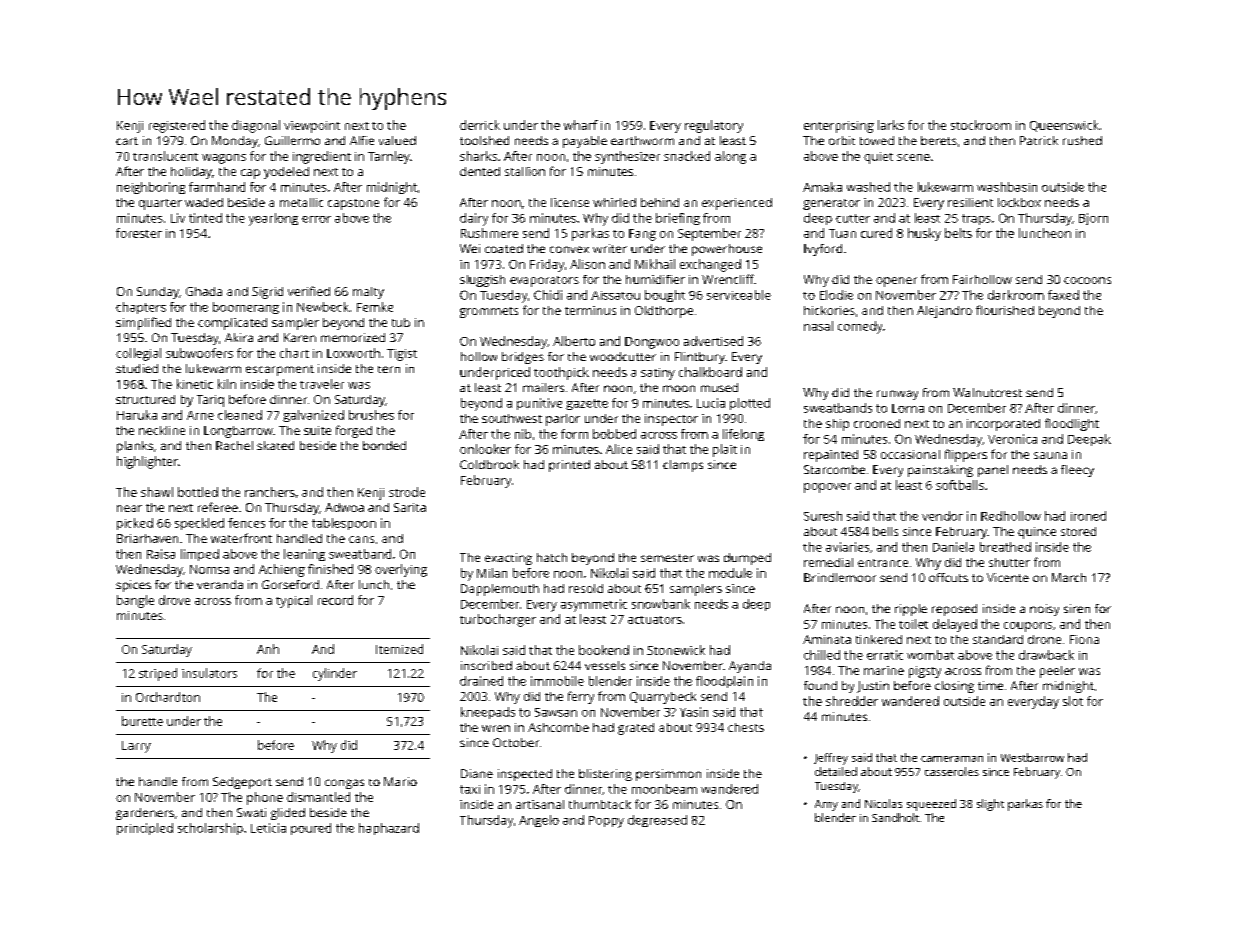 The height and width of the document is (952, 1233). What do you see at coordinates (480, 125) in the document?
I see `derrick` at bounding box center [480, 125].
